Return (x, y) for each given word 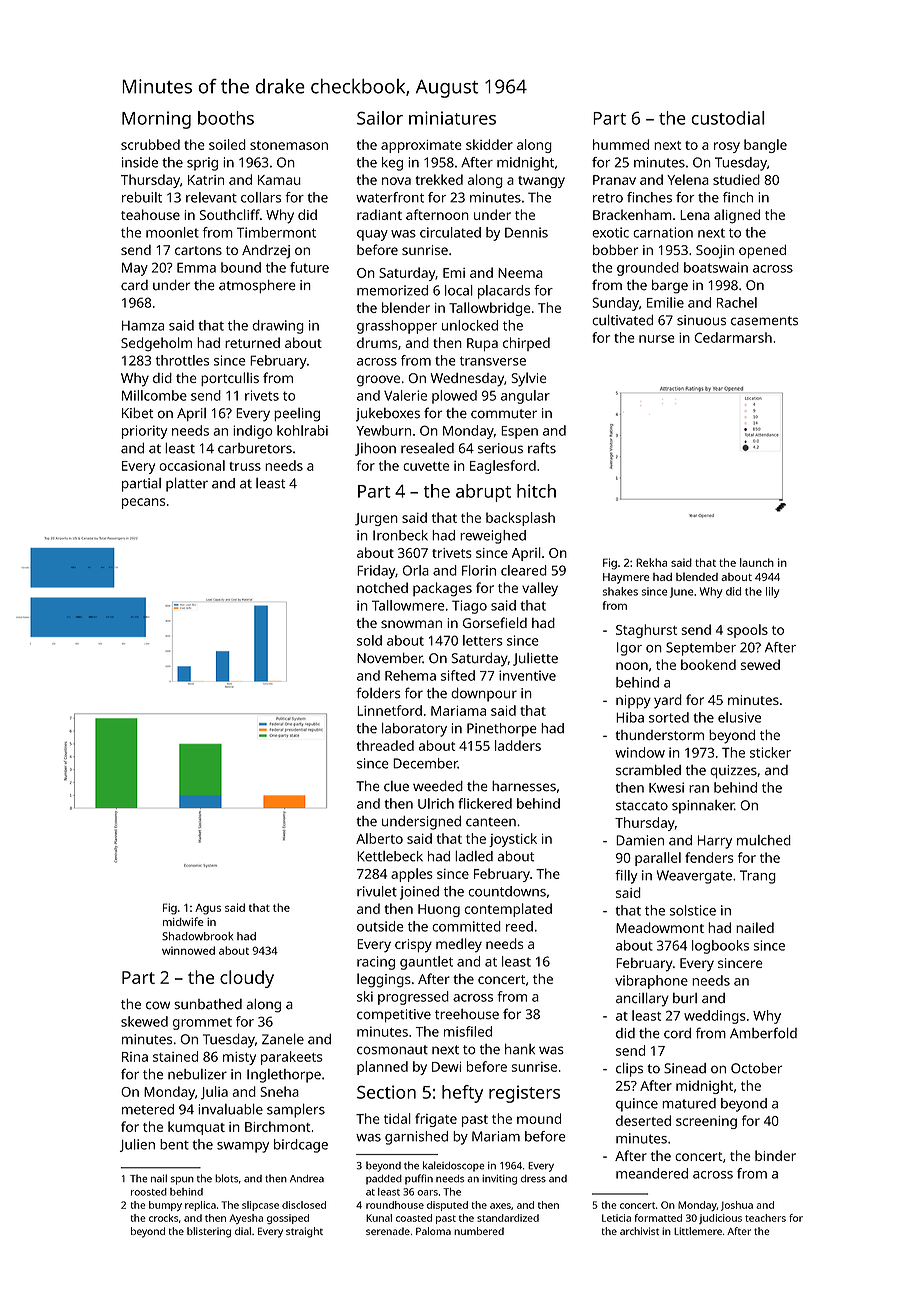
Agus (208, 909)
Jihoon (375, 449)
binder (775, 1155)
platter (187, 484)
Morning (156, 120)
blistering (209, 1232)
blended (697, 576)
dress (533, 1179)
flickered (485, 803)
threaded (385, 745)
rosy (727, 147)
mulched (764, 840)
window (640, 752)
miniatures (452, 118)
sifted (458, 675)
